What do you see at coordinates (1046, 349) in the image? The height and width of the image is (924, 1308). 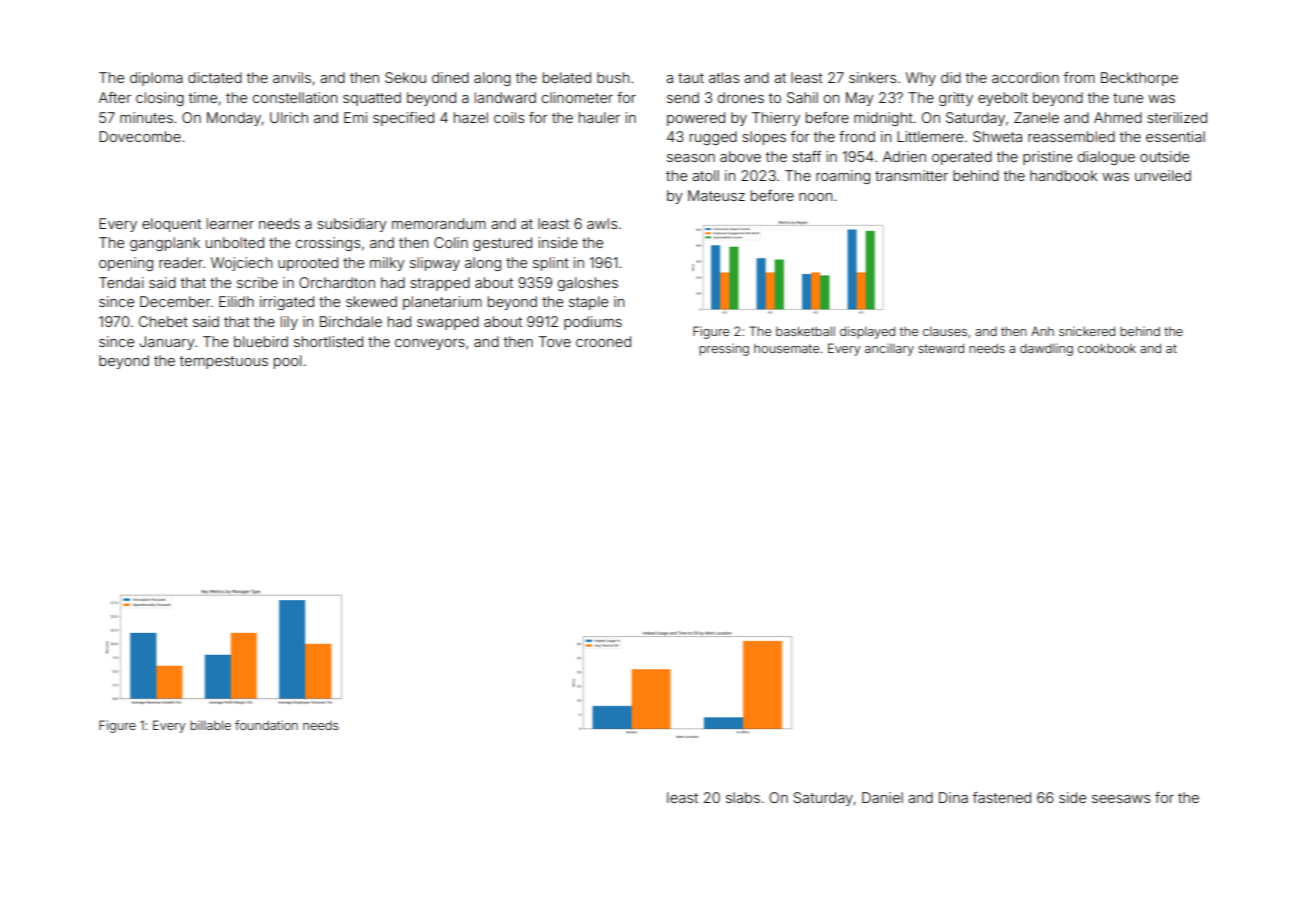 I see `dawdling` at bounding box center [1046, 349].
